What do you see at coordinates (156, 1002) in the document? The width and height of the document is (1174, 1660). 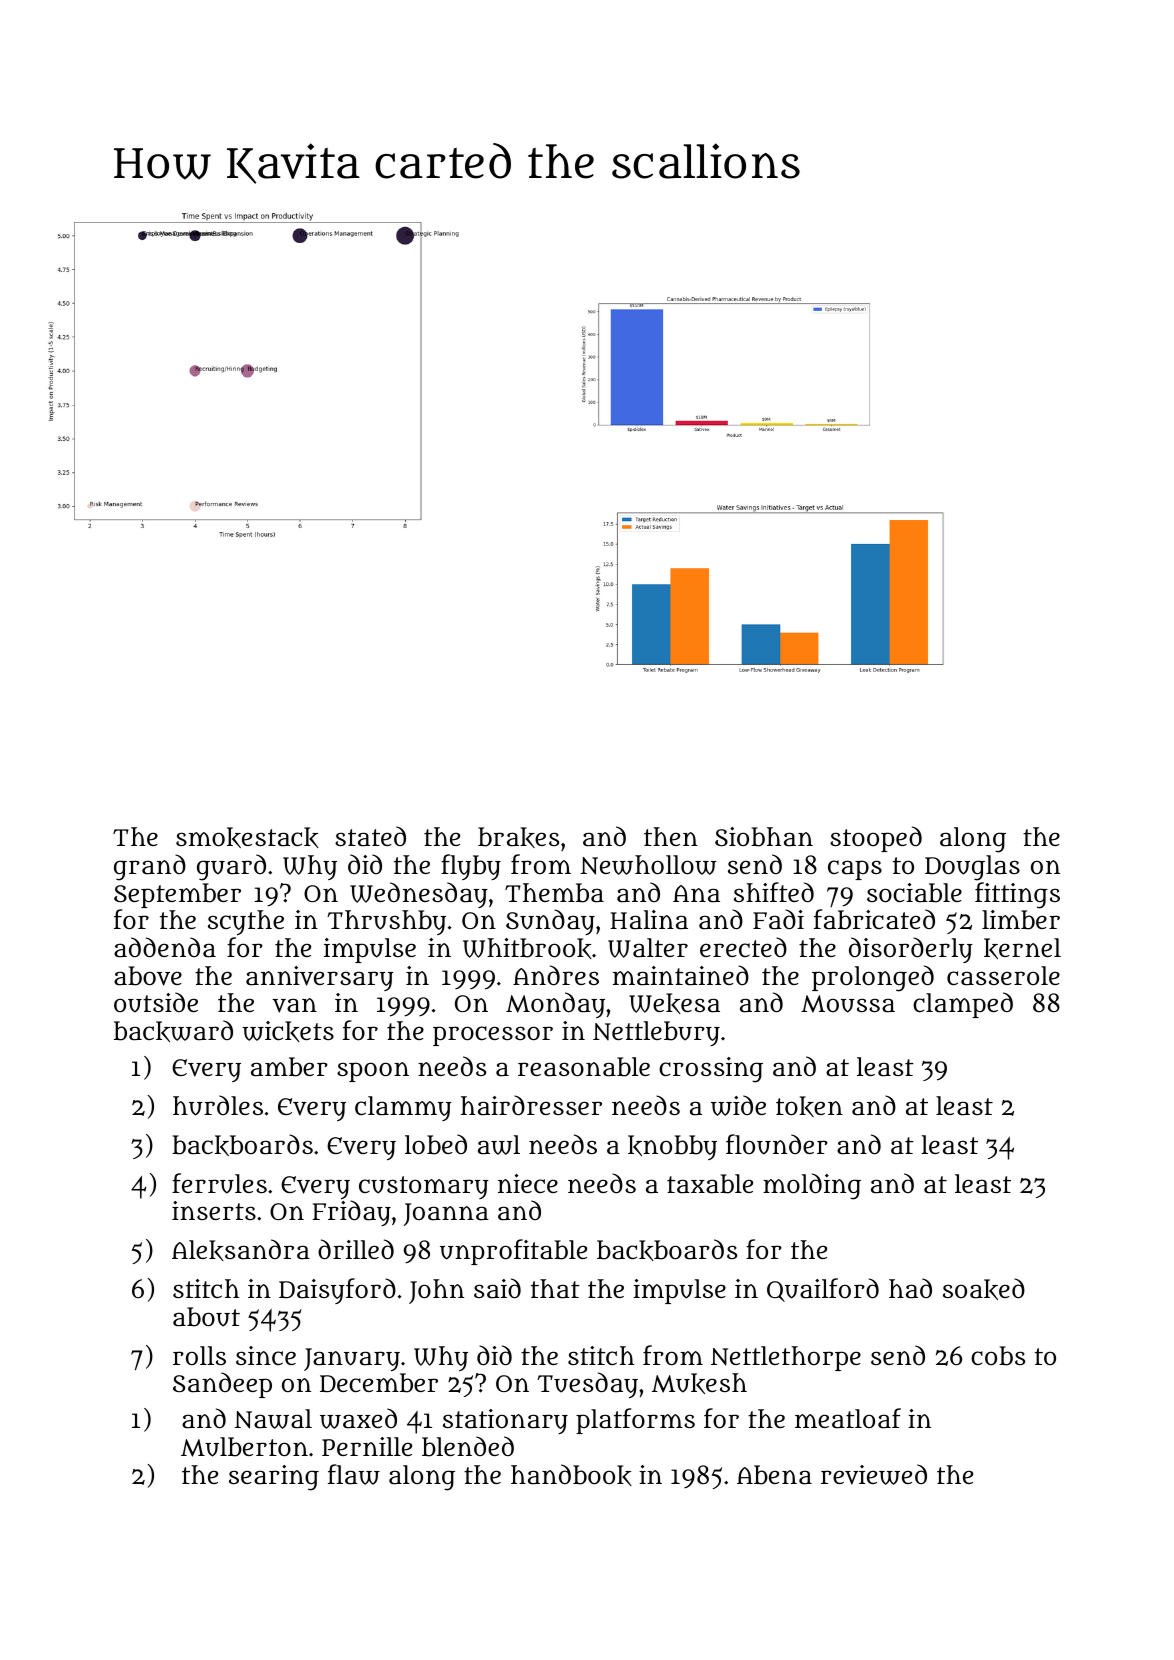 I see `outside` at bounding box center [156, 1002].
